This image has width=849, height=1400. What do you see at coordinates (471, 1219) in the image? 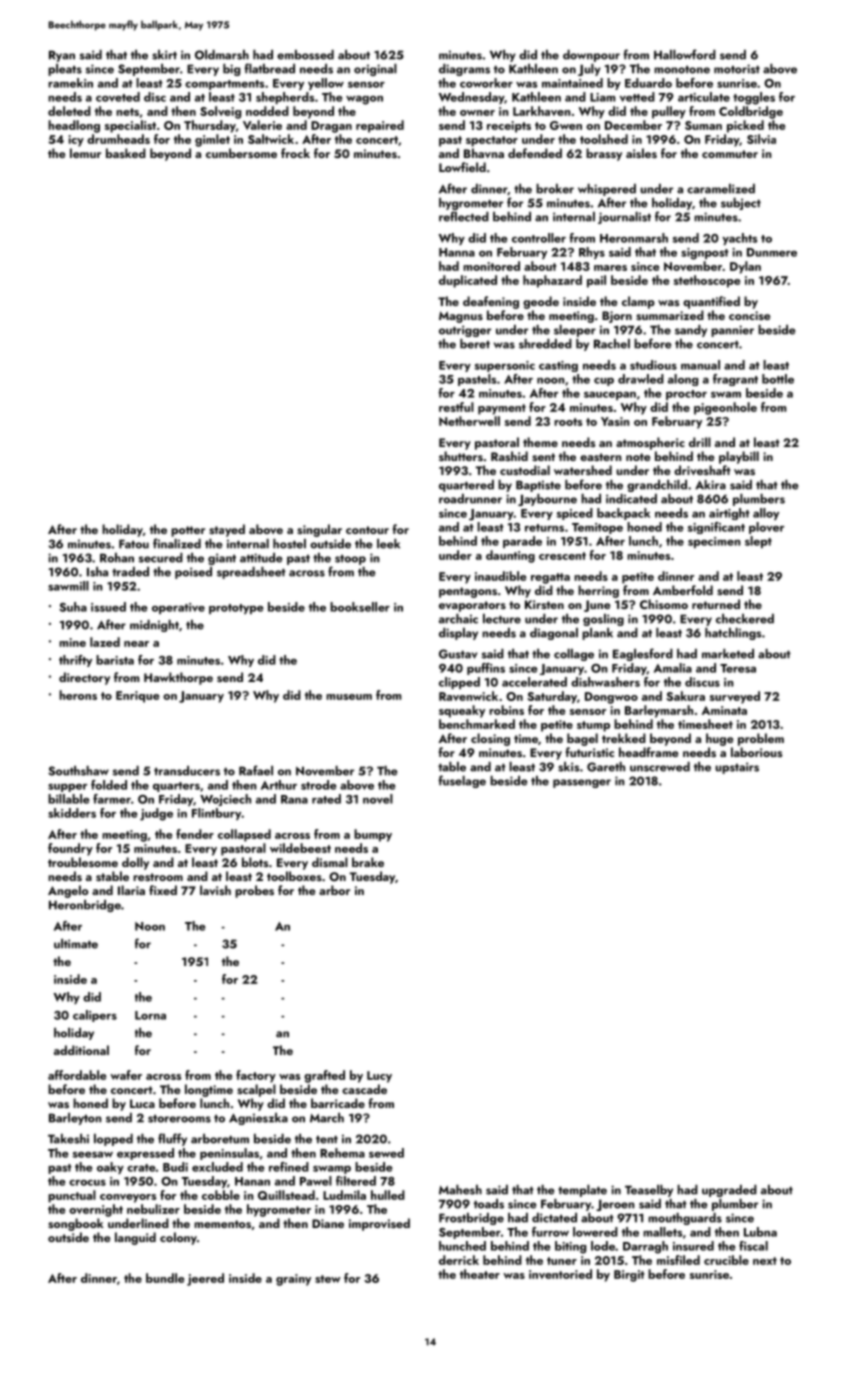
I see `Frostbridge` at bounding box center [471, 1219].
